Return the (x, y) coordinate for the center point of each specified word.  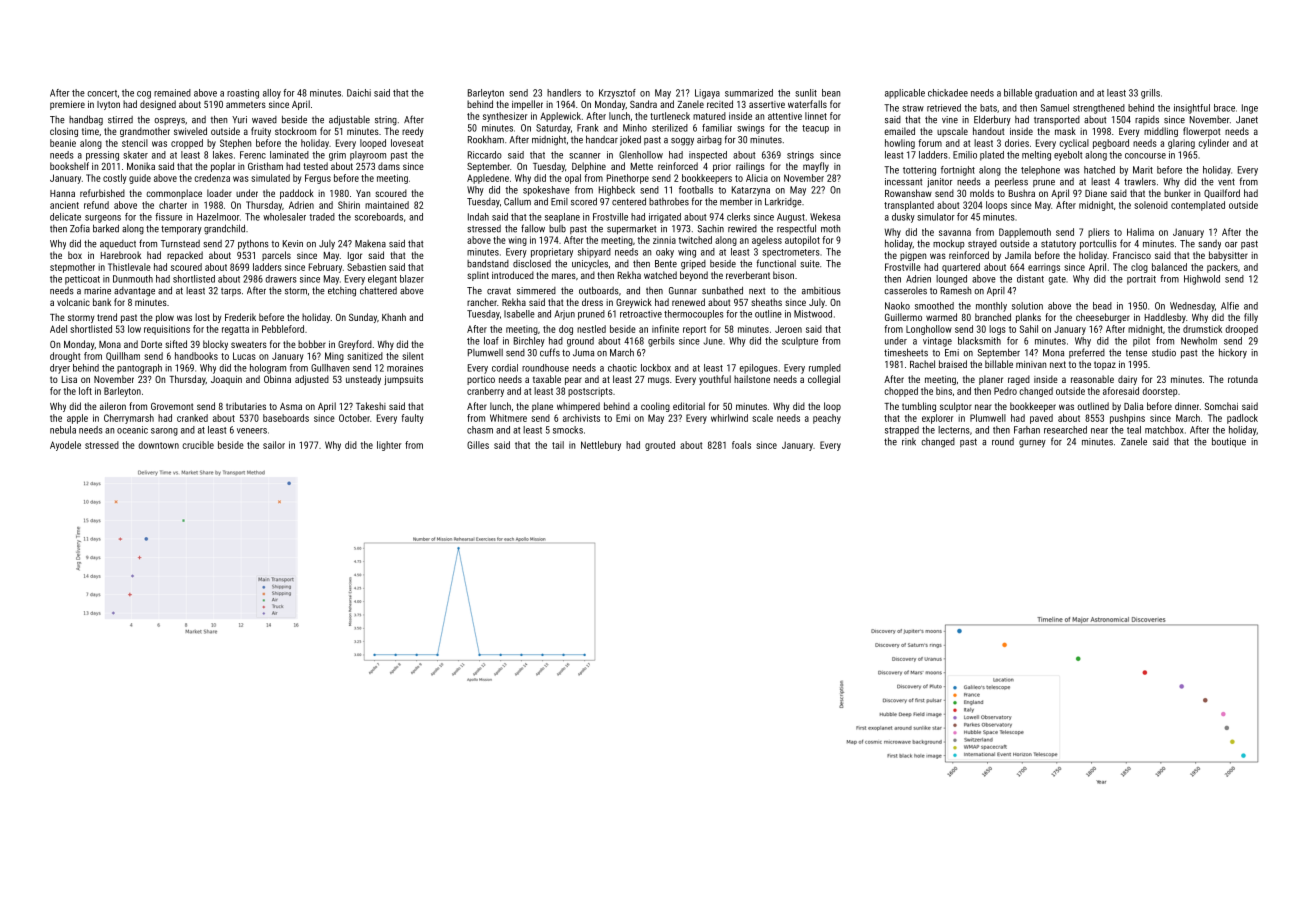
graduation (1056, 94)
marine (97, 291)
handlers (564, 93)
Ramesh (956, 291)
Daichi (359, 93)
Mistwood (813, 314)
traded (322, 217)
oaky (665, 253)
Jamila (1018, 255)
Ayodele (65, 446)
